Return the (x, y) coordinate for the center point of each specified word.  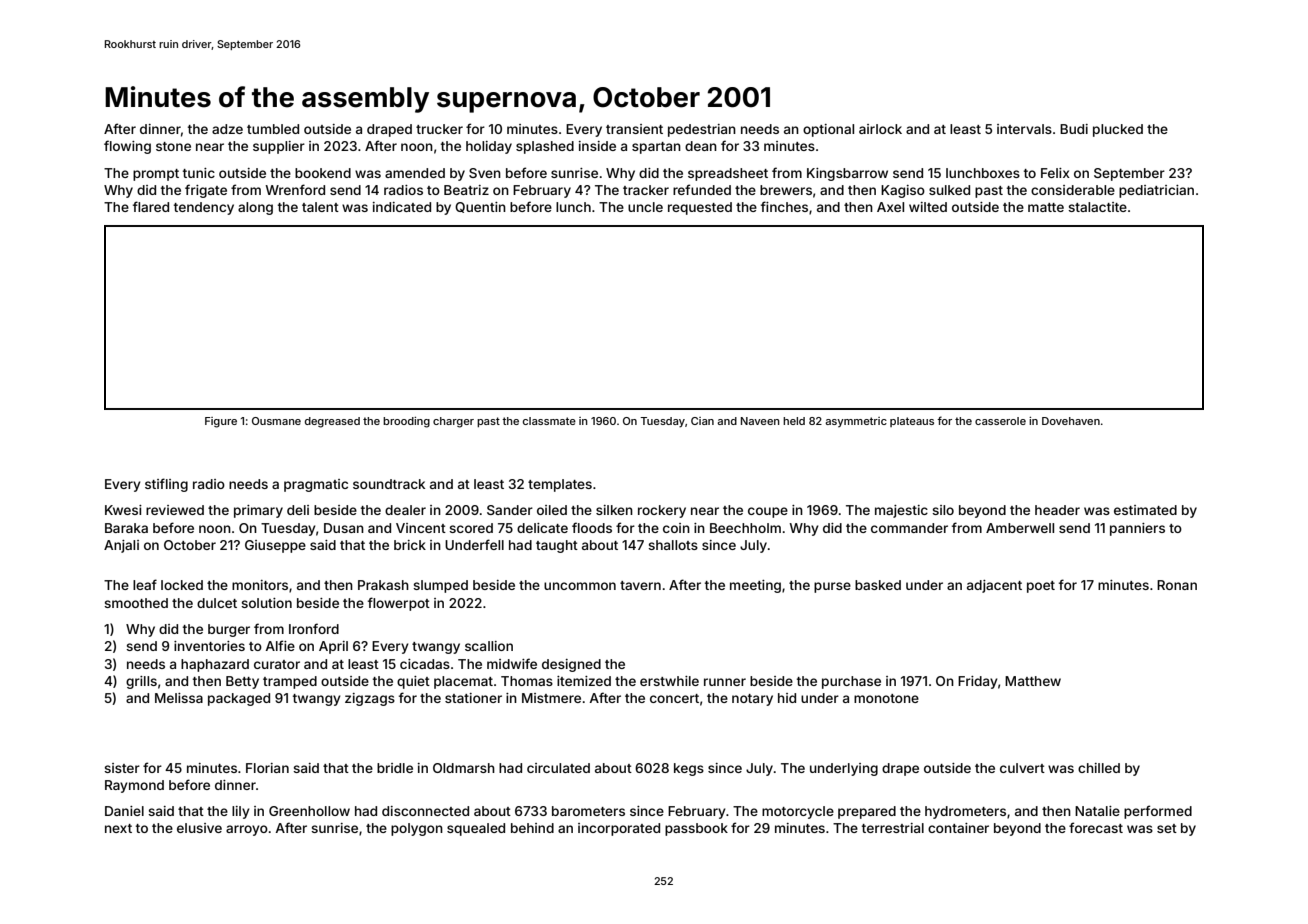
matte (1046, 207)
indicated (402, 207)
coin (676, 528)
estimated (1145, 510)
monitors (260, 585)
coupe (768, 512)
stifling (166, 485)
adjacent (994, 586)
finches (784, 206)
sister (122, 768)
